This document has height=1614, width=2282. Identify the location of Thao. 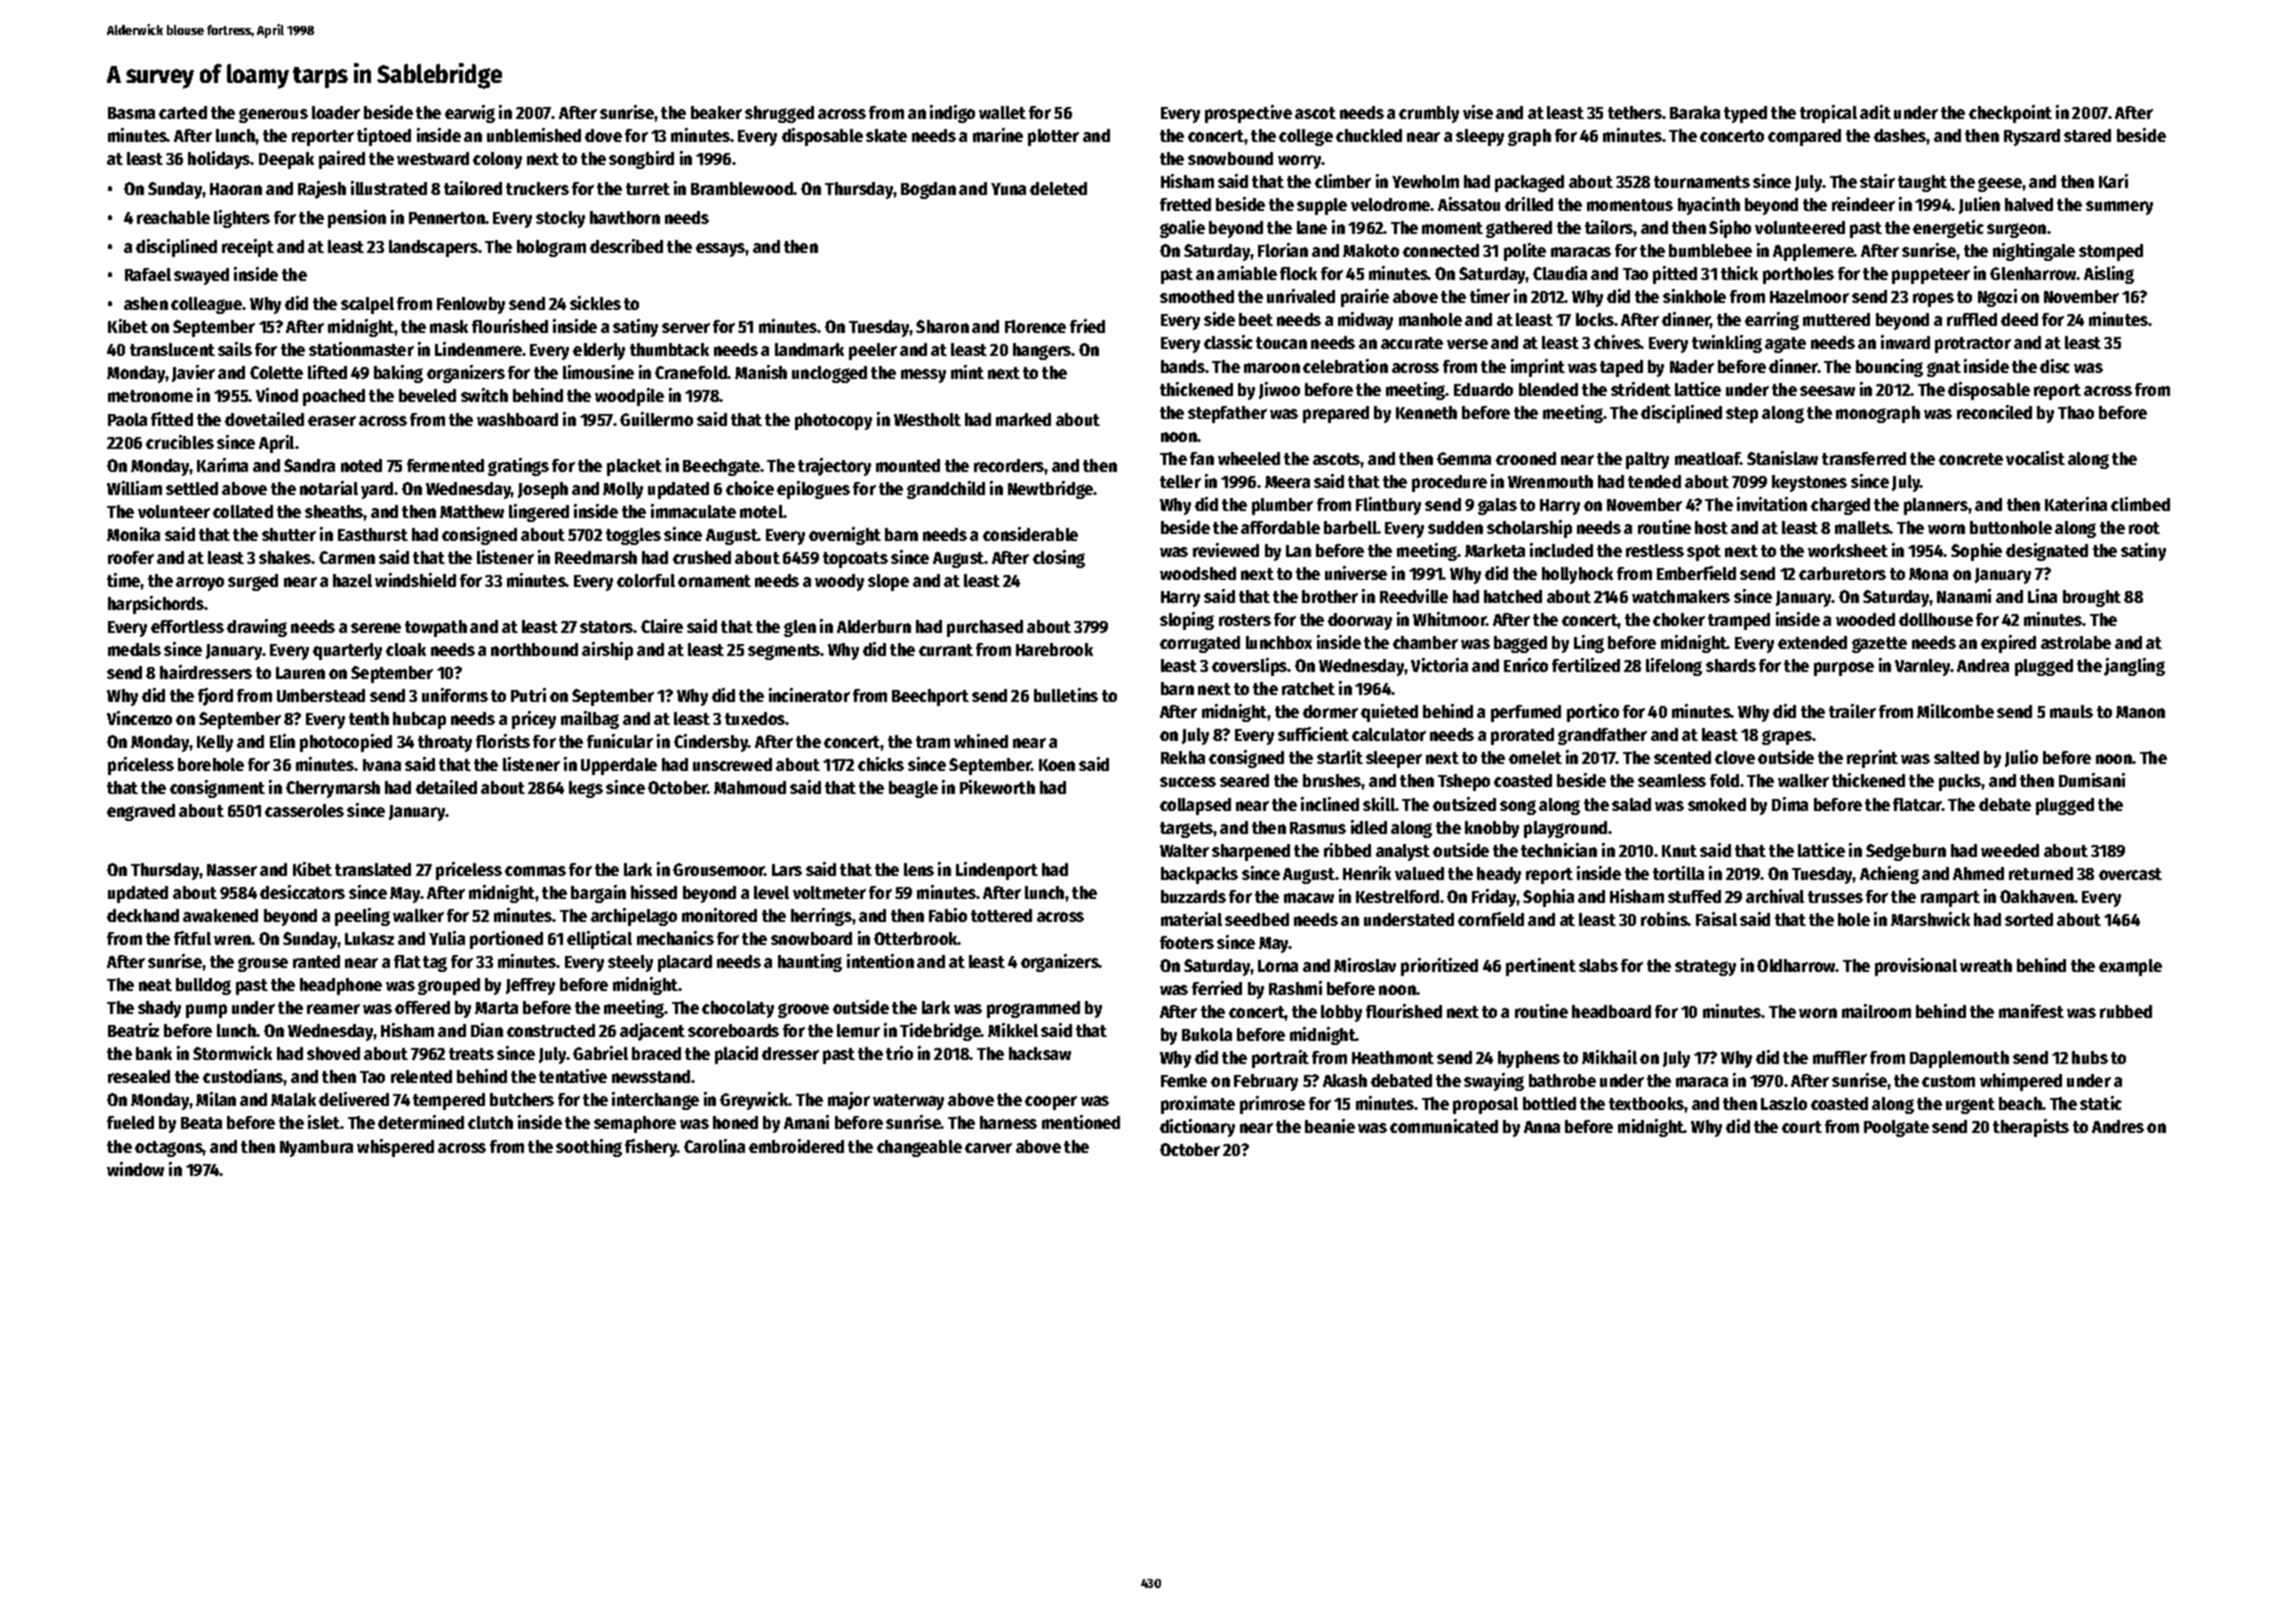
(2076, 412).
